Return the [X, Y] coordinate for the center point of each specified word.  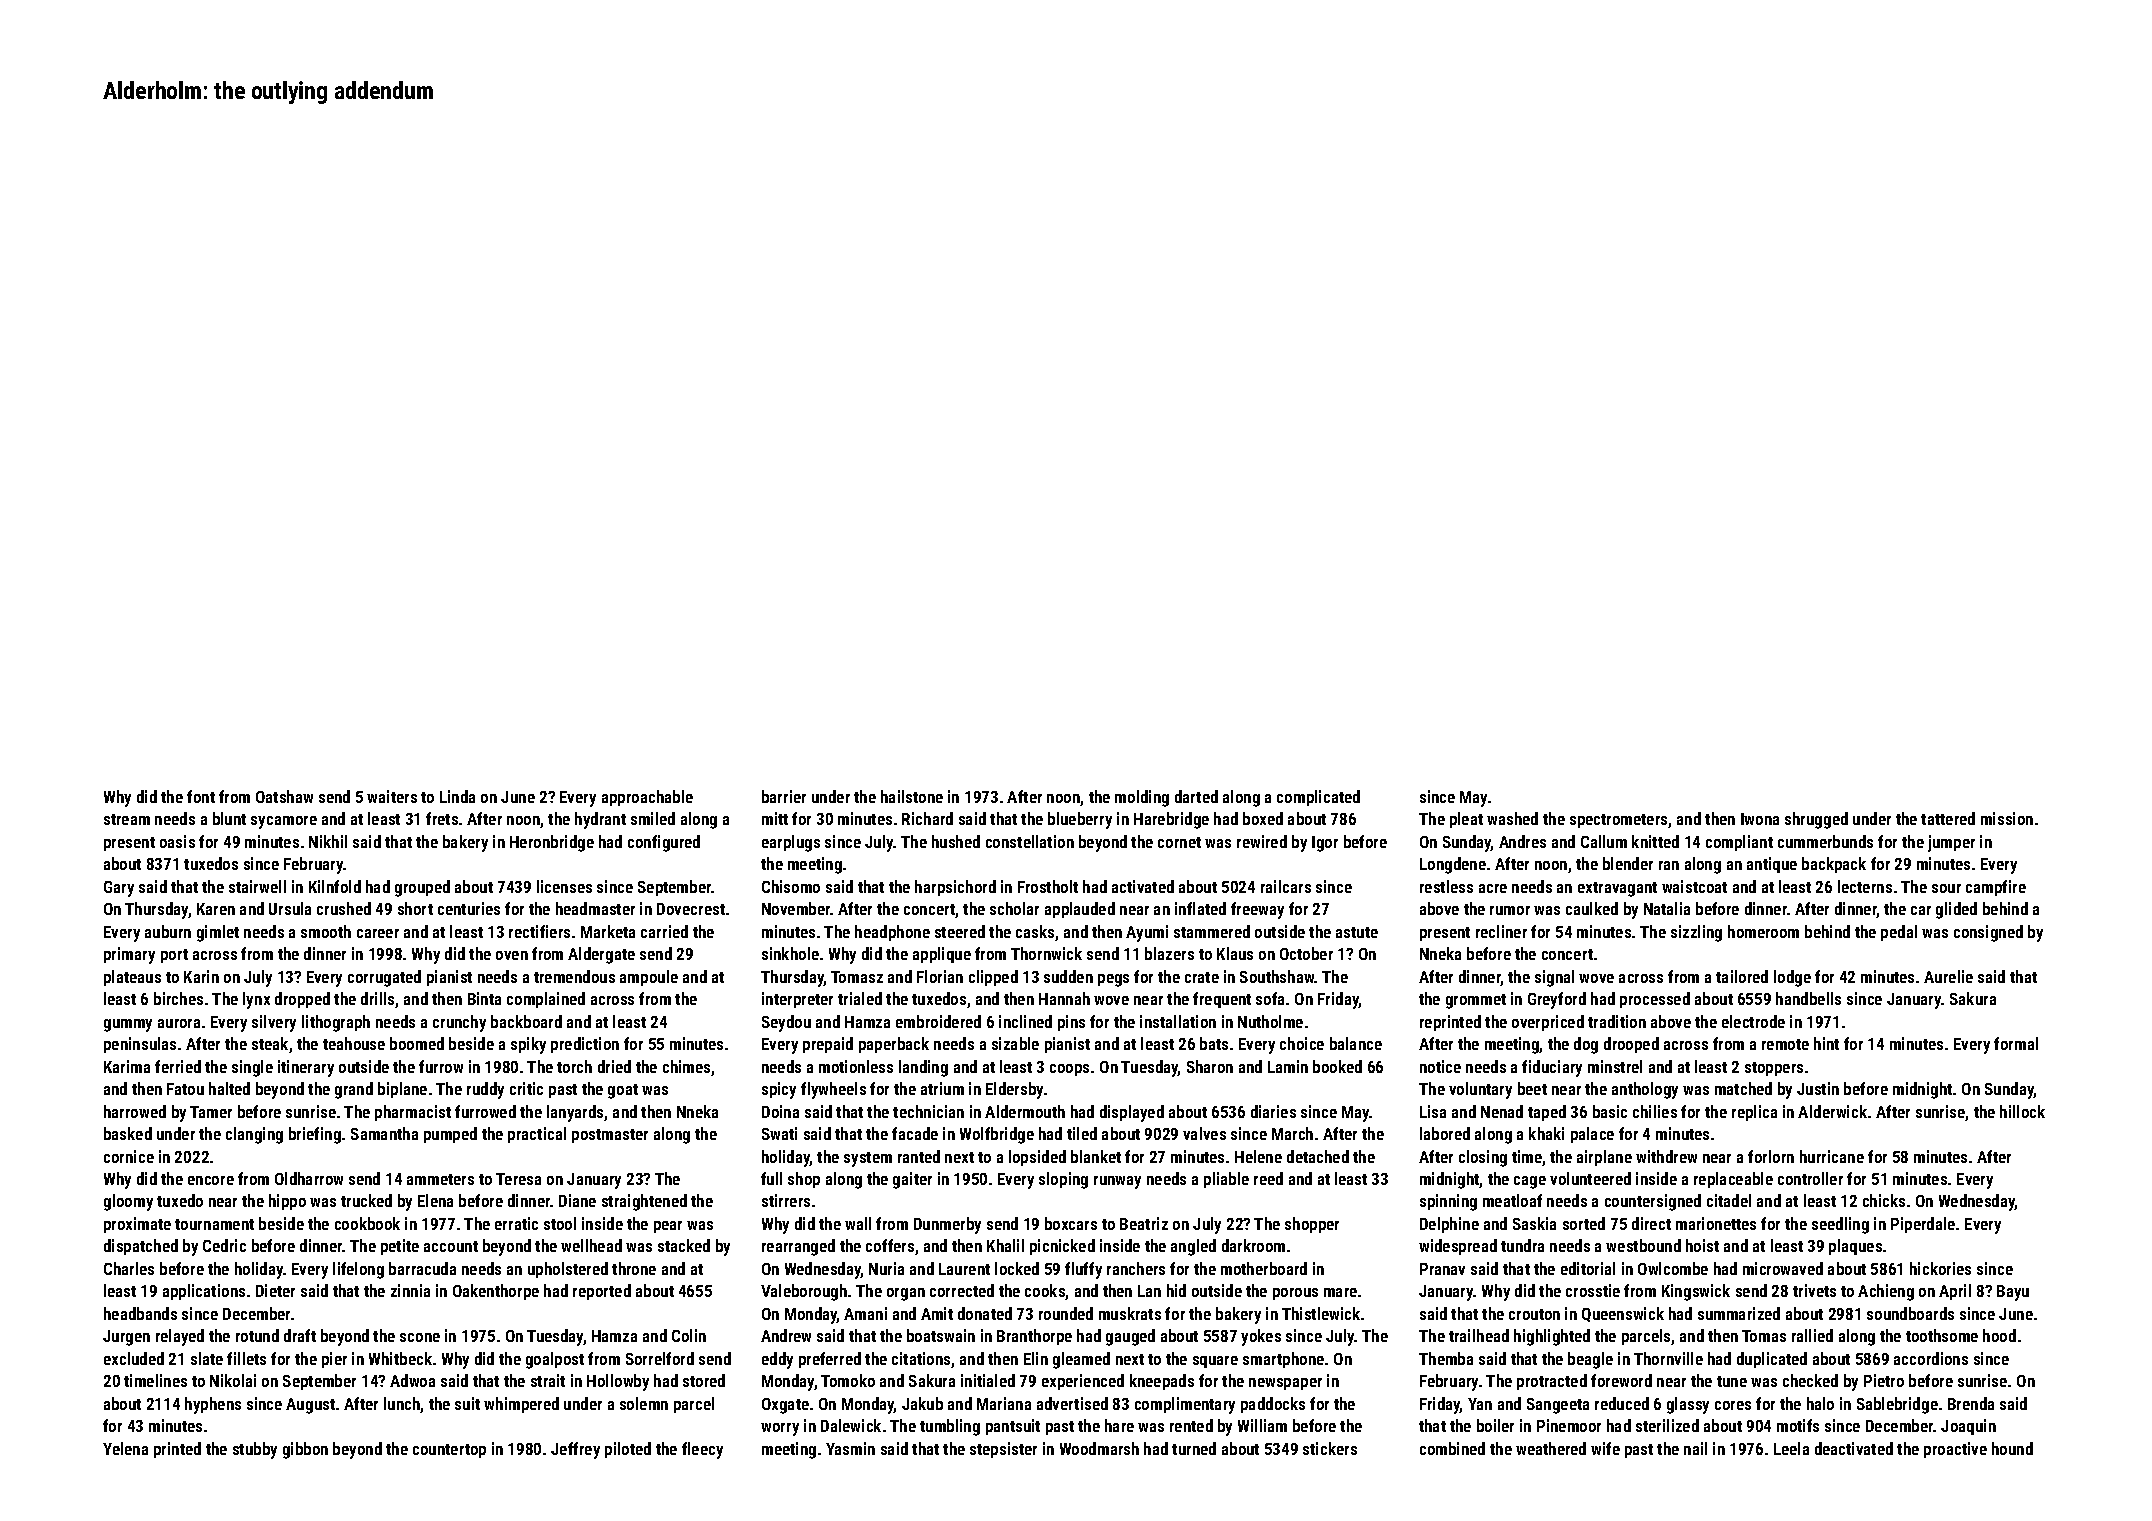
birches [178, 998]
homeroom [1763, 931]
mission [2007, 818]
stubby [255, 1450]
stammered [1212, 931]
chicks [1884, 1200]
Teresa [518, 1179]
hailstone [912, 796]
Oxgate [785, 1406]
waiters [392, 796]
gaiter [912, 1180]
